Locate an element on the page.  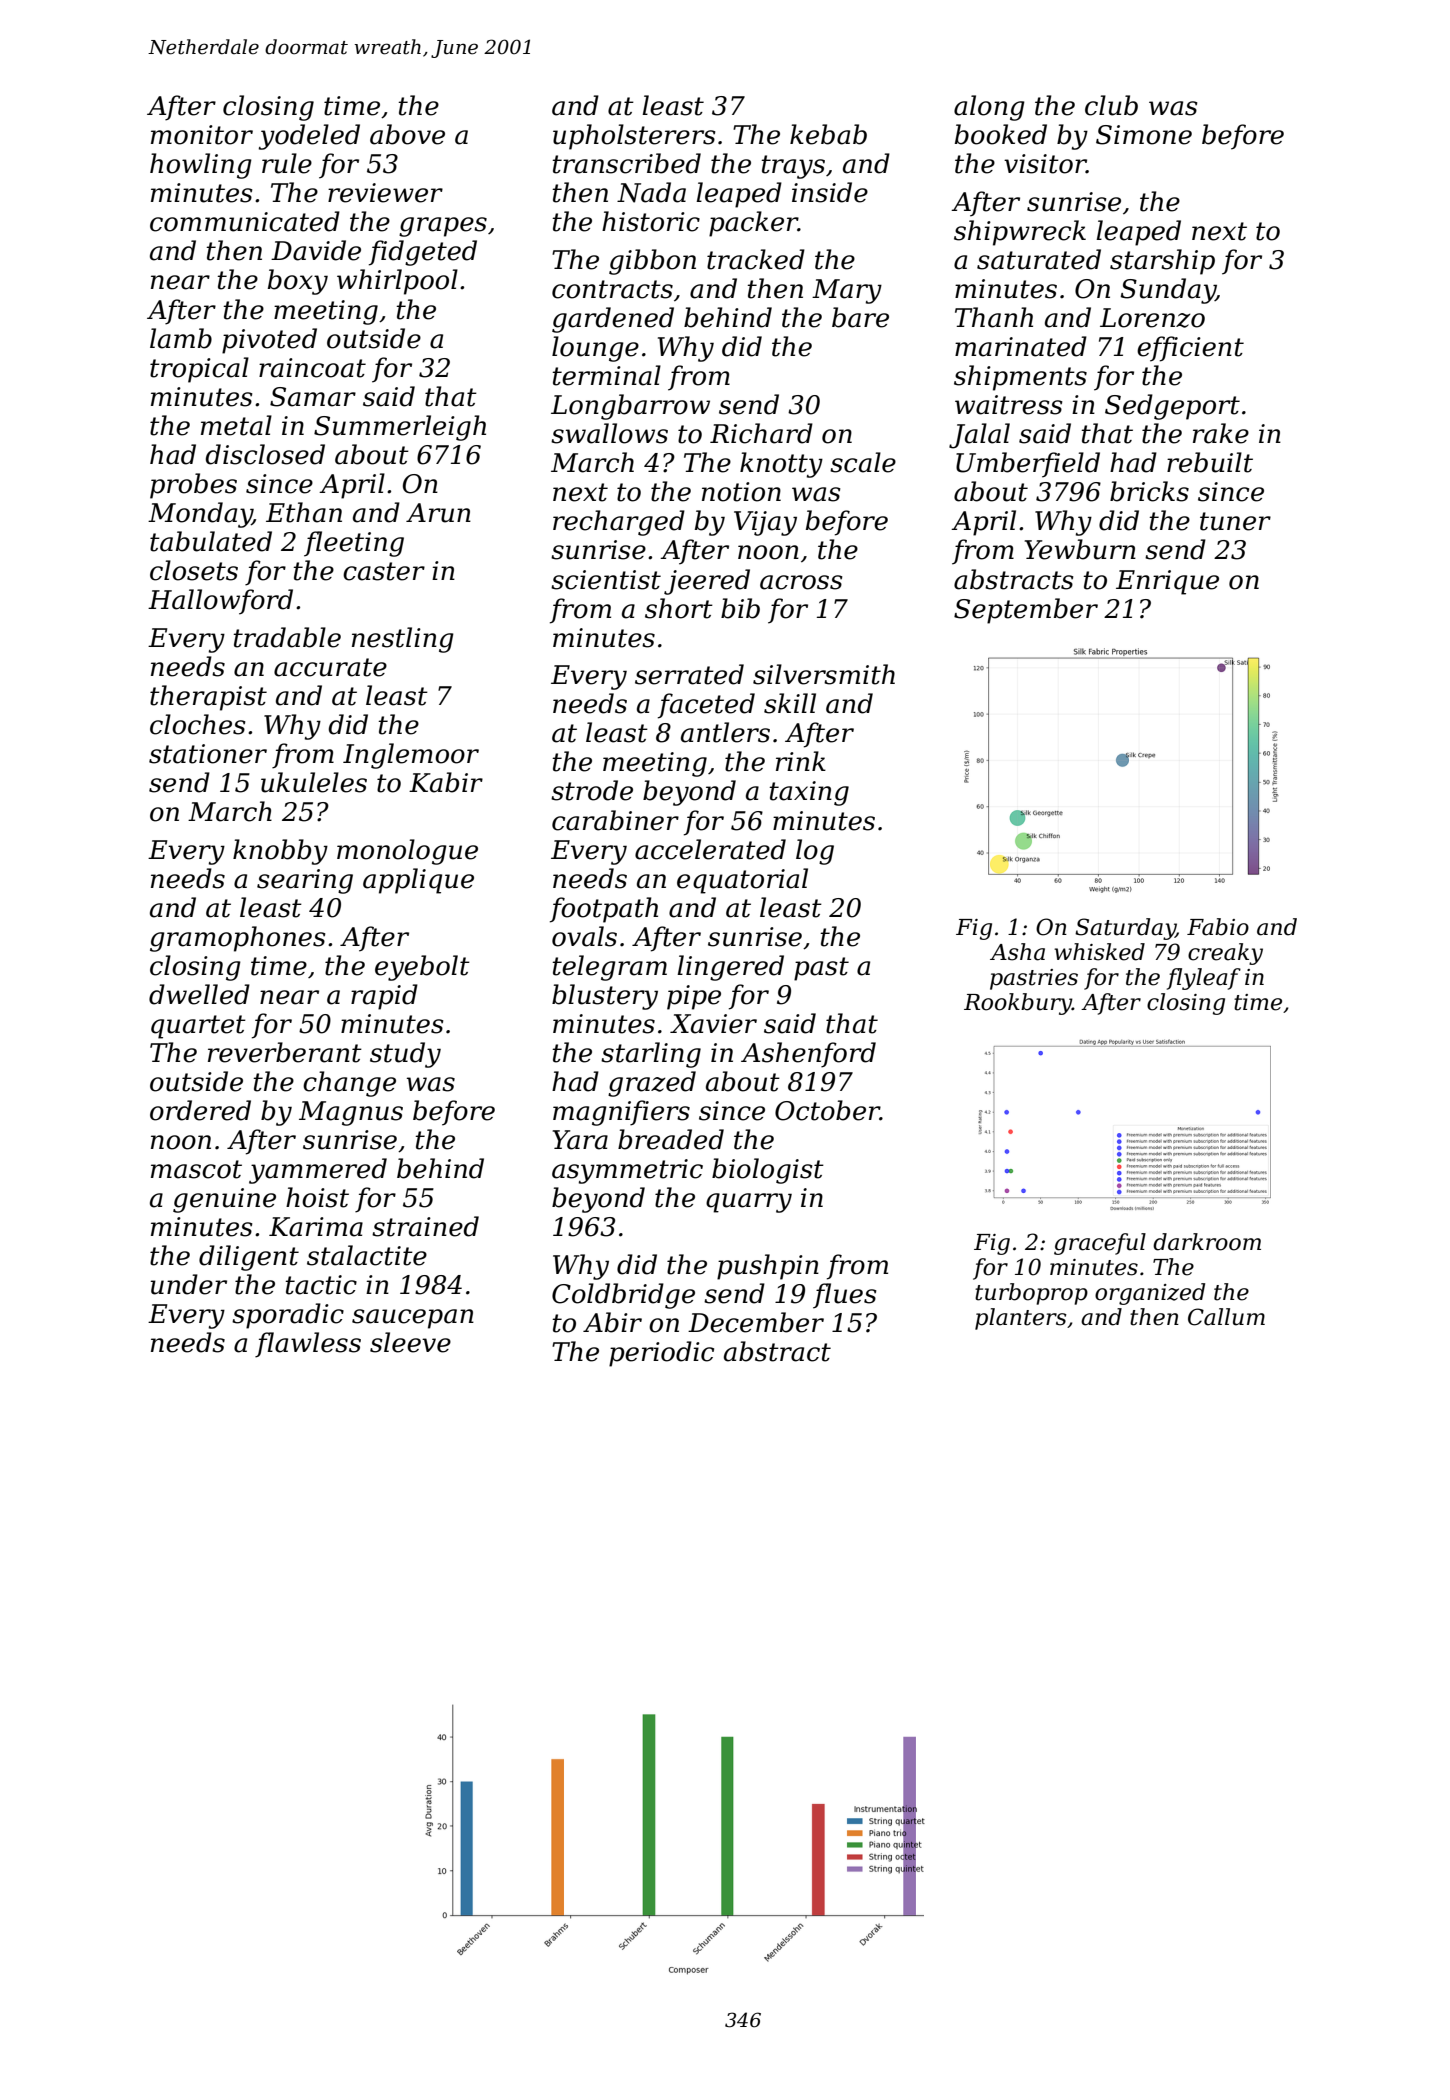
dwelled is located at coordinates (199, 994).
